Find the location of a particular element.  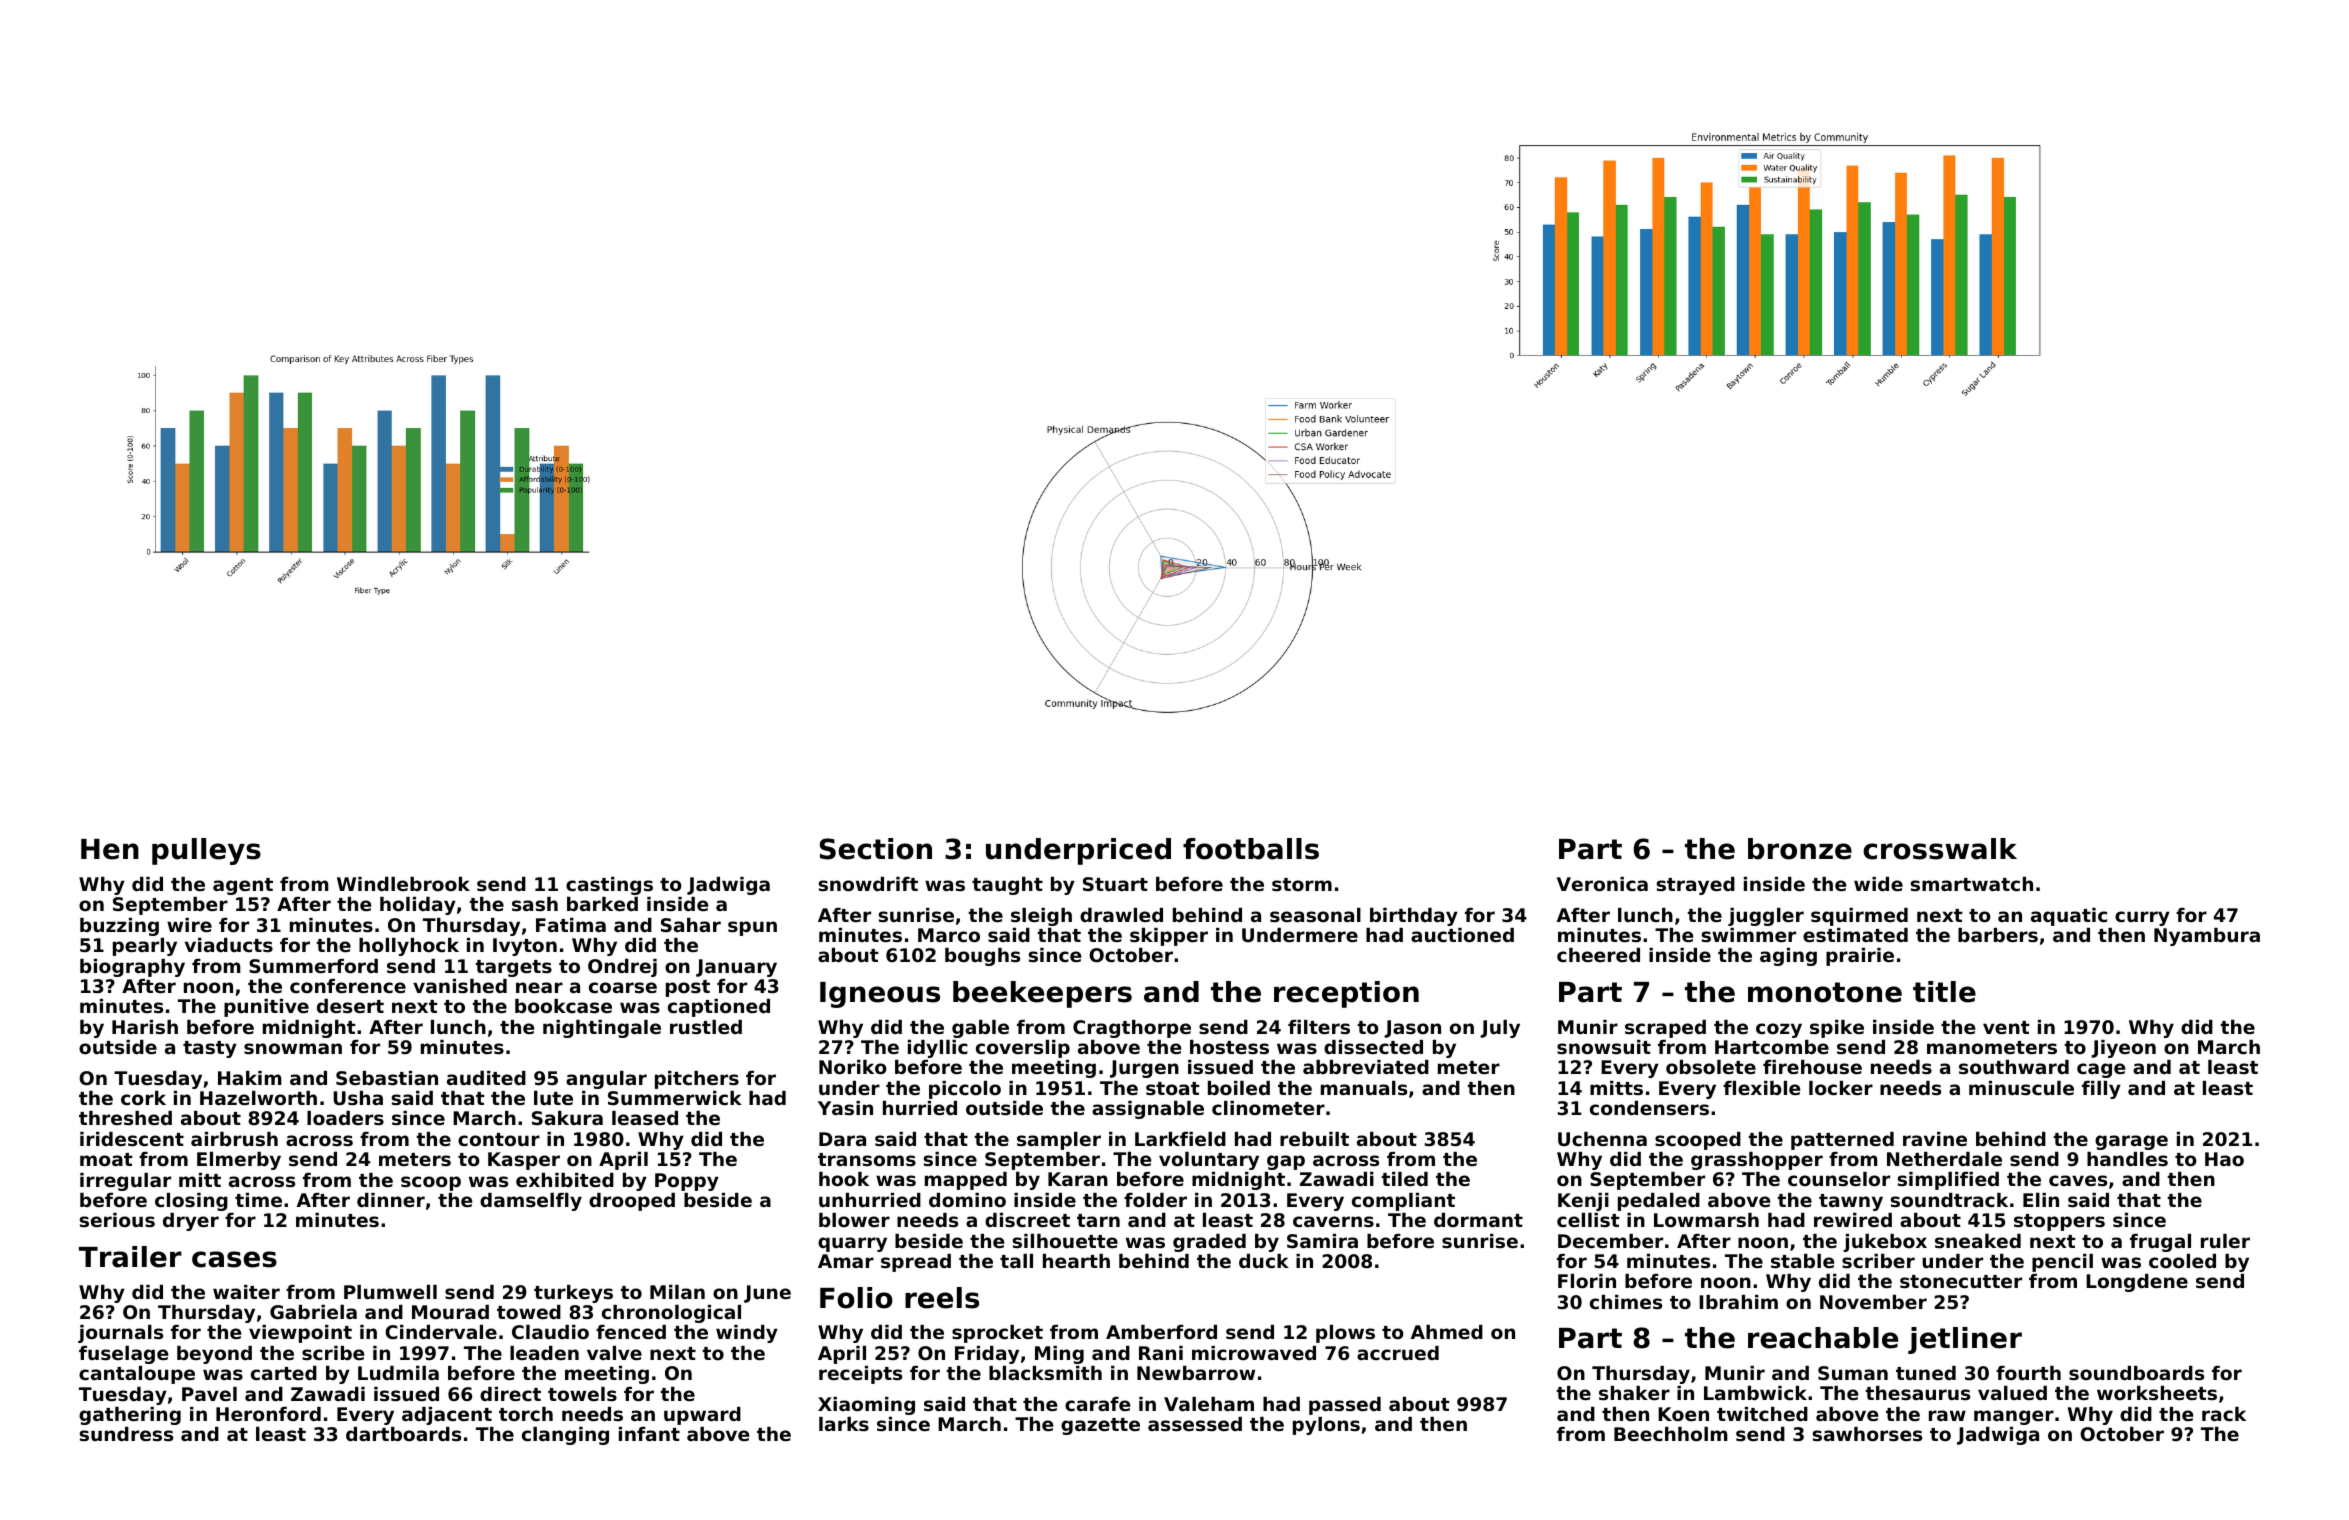

bronze is located at coordinates (1800, 849).
